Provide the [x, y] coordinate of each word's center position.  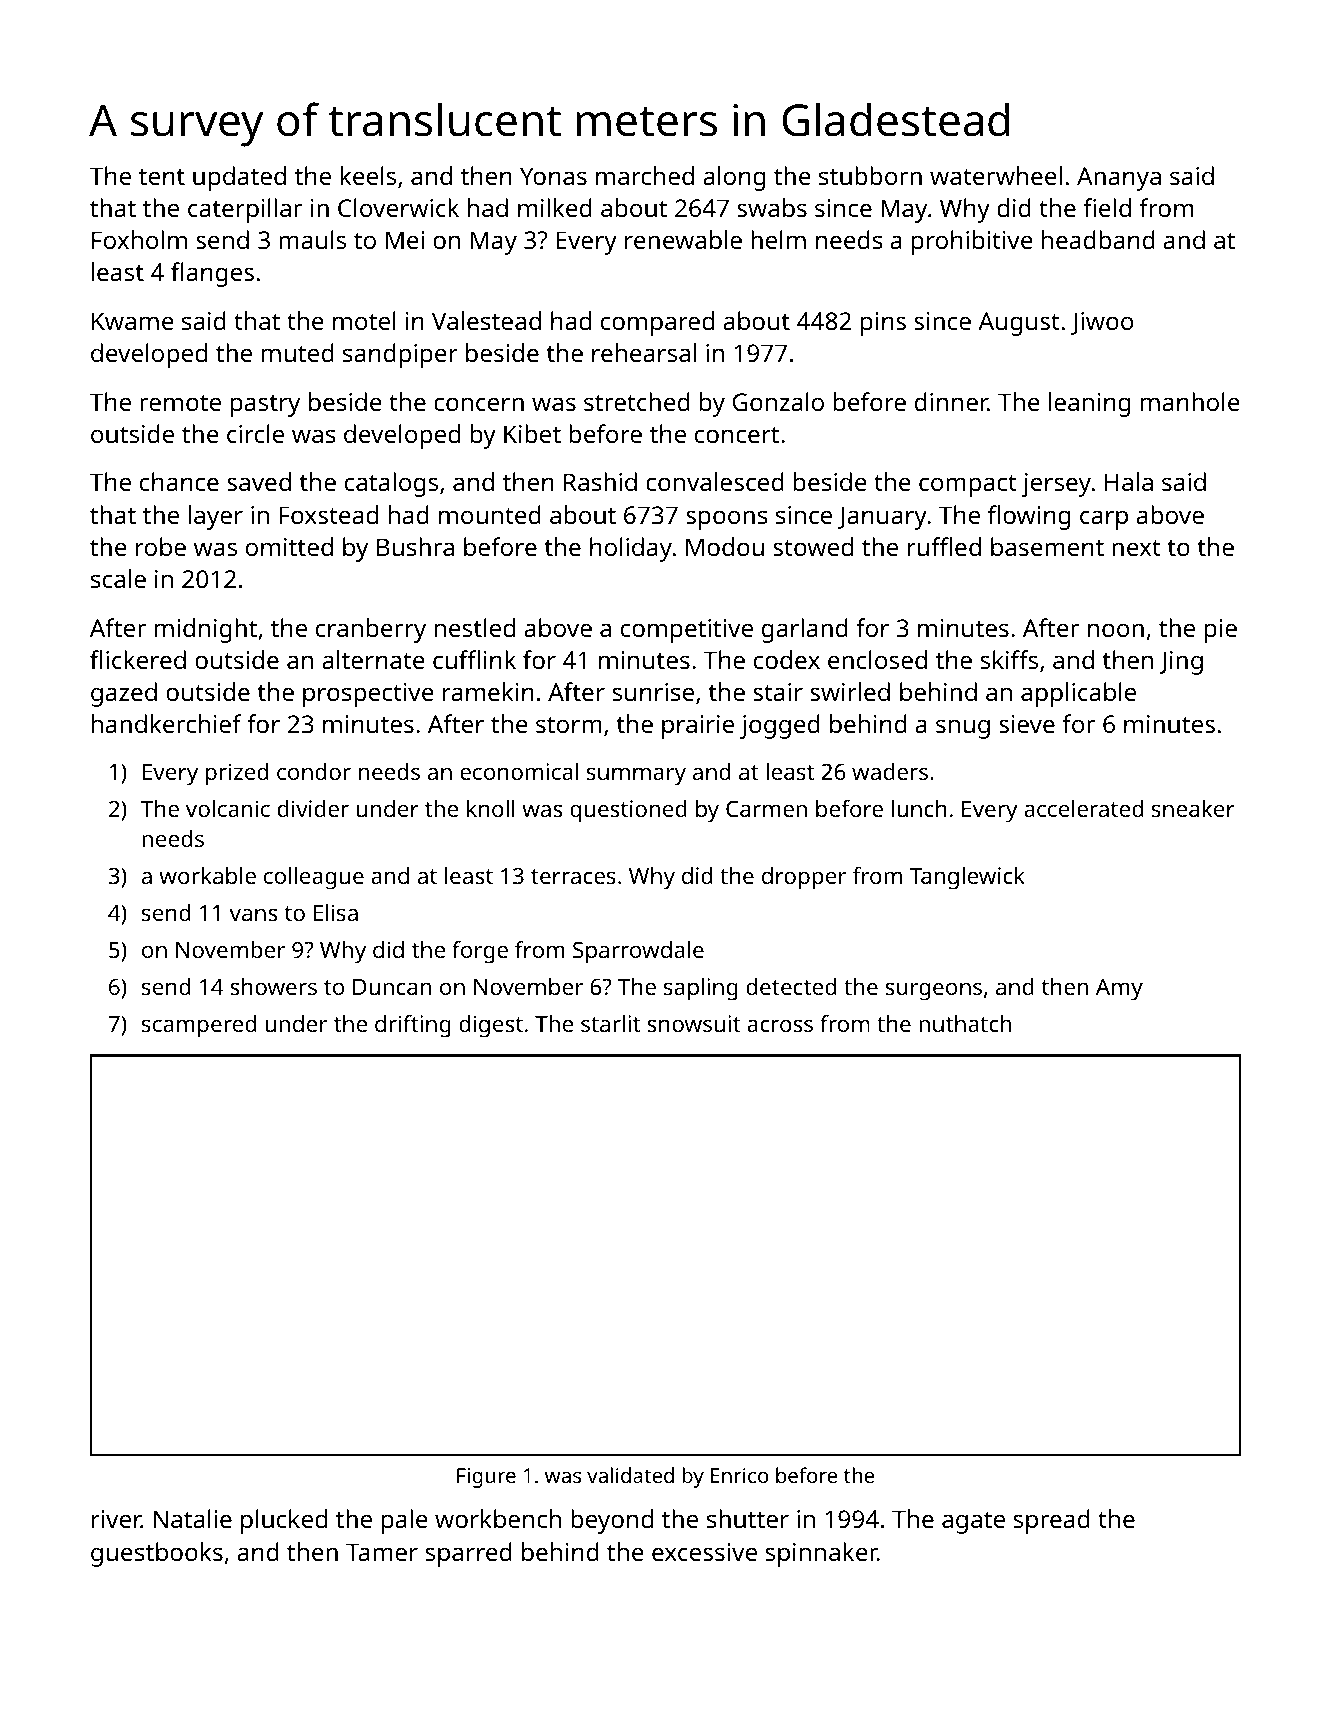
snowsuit [694, 1023]
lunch [919, 808]
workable [207, 875]
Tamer [382, 1552]
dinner [951, 401]
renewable [683, 239]
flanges [212, 274]
